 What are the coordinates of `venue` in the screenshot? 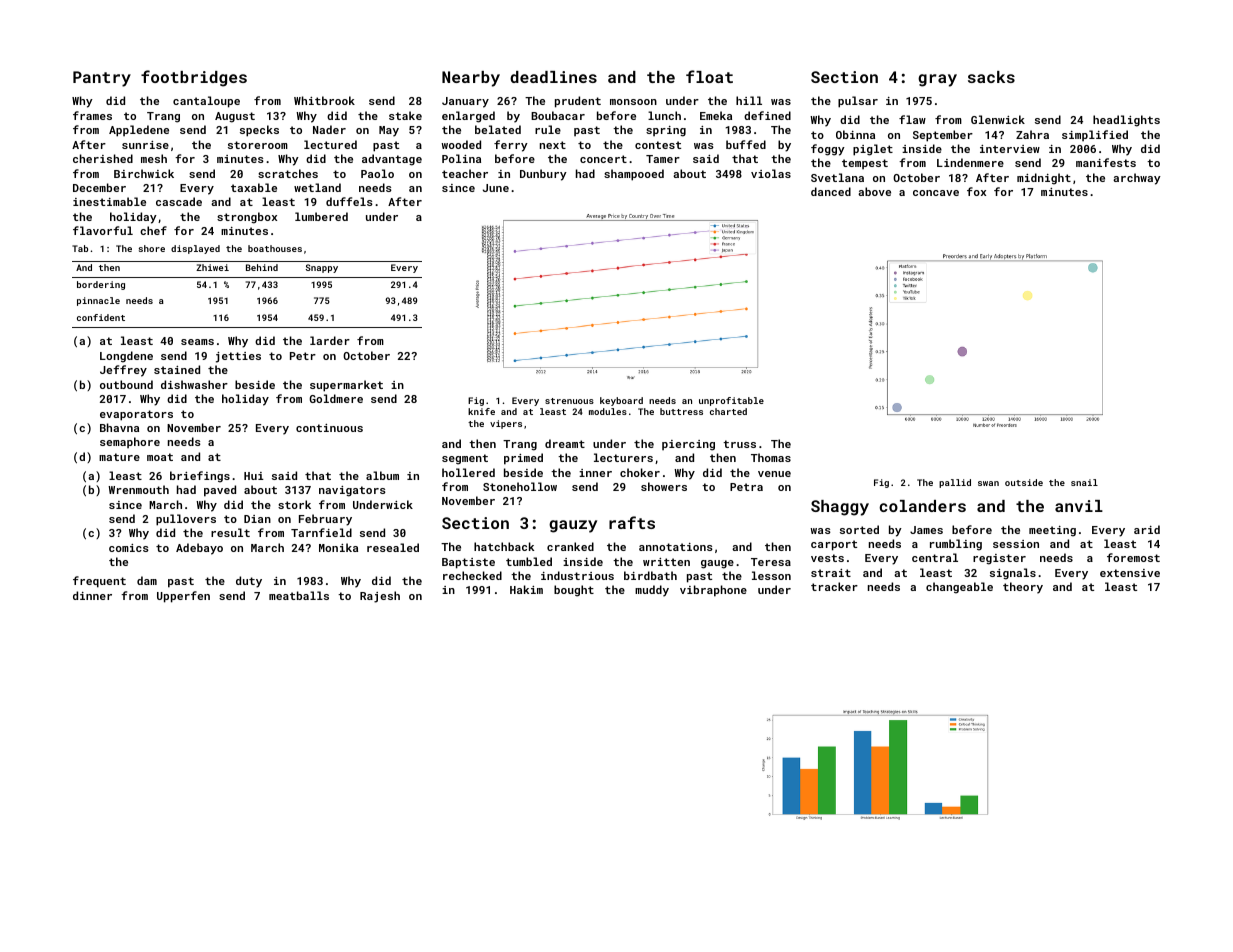 It's located at (774, 474).
